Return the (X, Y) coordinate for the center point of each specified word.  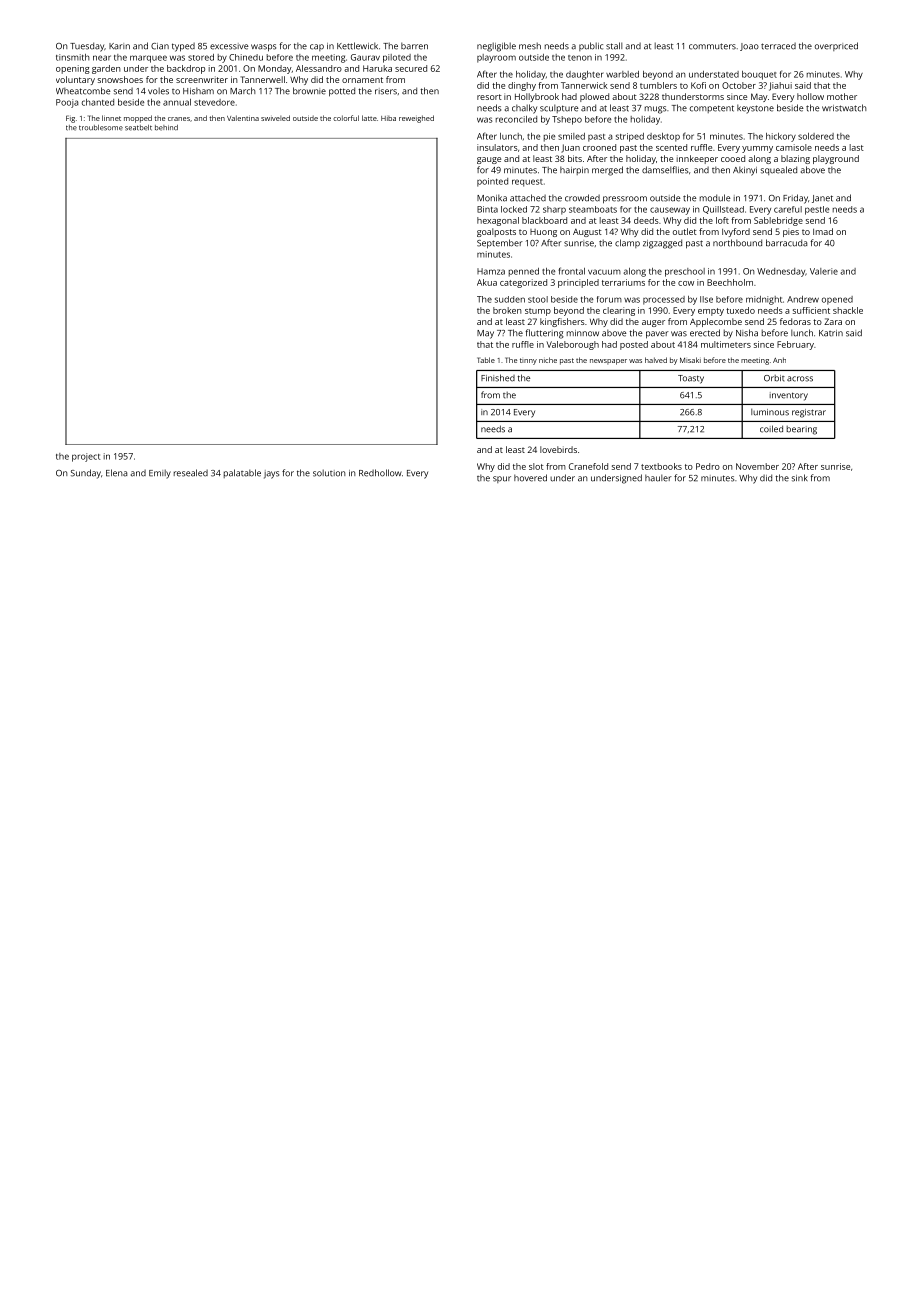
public (591, 46)
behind (166, 128)
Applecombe (716, 322)
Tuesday (87, 47)
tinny (528, 361)
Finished (498, 378)
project (86, 457)
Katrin (831, 333)
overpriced (836, 46)
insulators (497, 147)
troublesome (101, 128)
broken (507, 310)
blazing (795, 159)
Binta (487, 209)
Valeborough (573, 345)
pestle (817, 210)
